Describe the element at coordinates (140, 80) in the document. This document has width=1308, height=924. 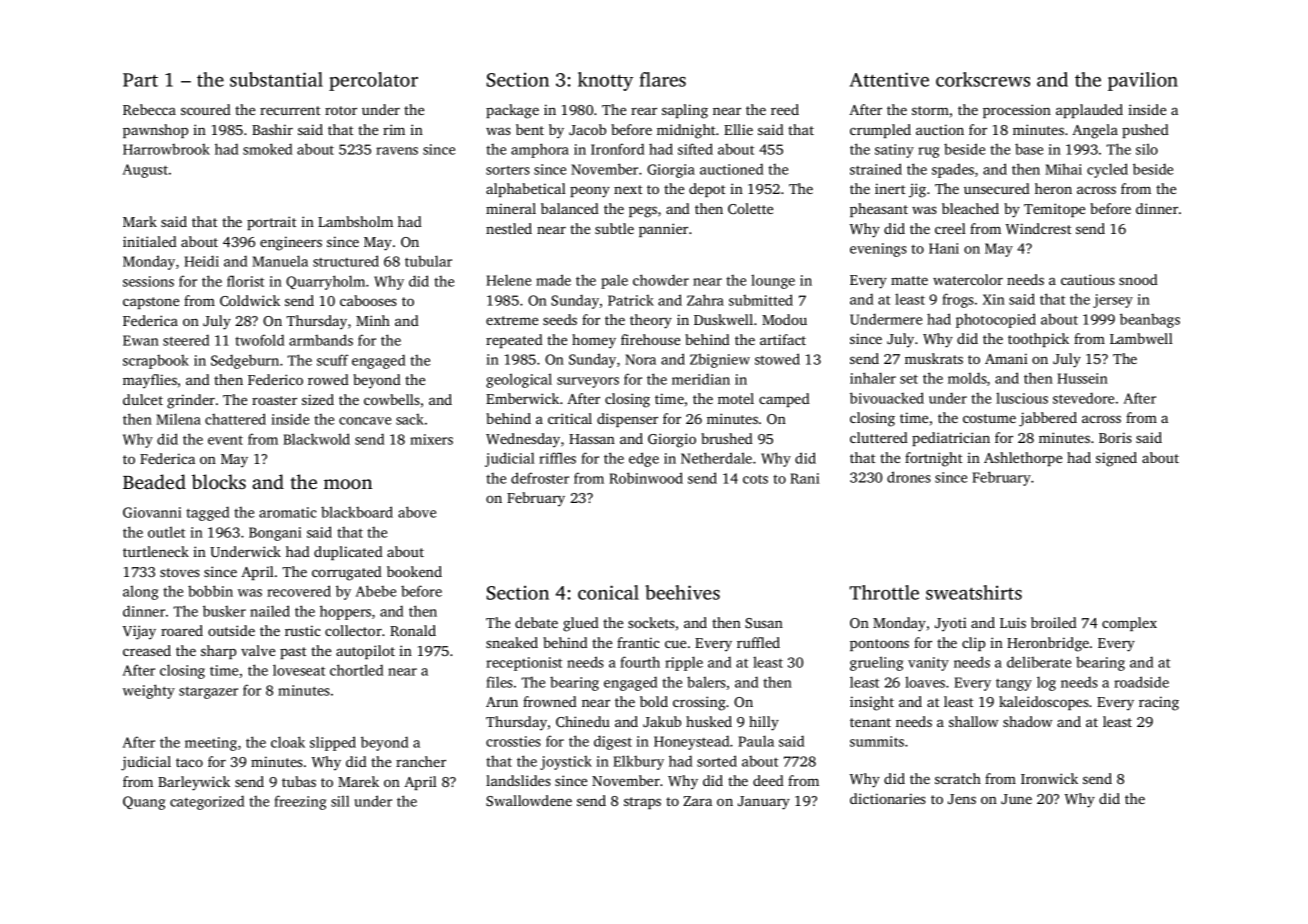
I see `Part` at that location.
